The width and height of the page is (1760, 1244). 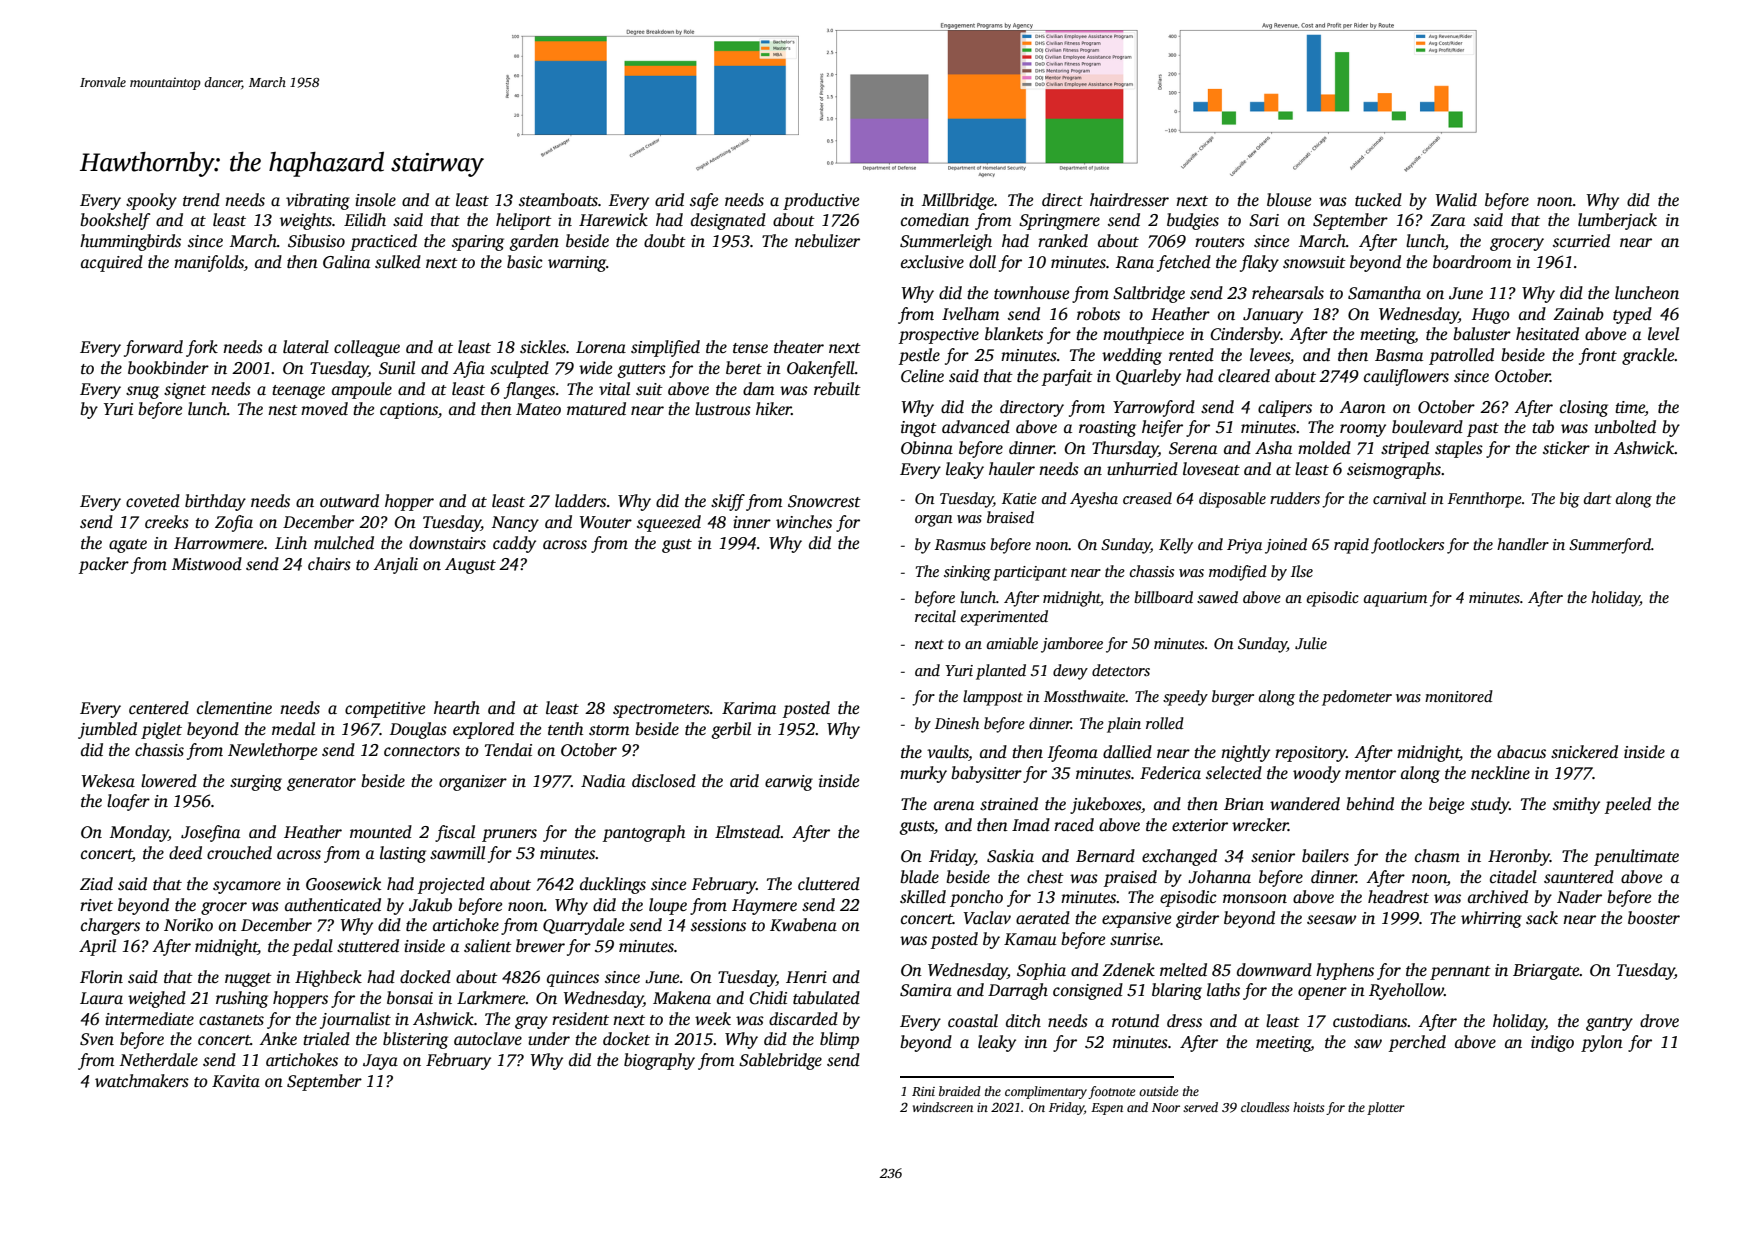 What do you see at coordinates (312, 947) in the page?
I see `pedal` at bounding box center [312, 947].
